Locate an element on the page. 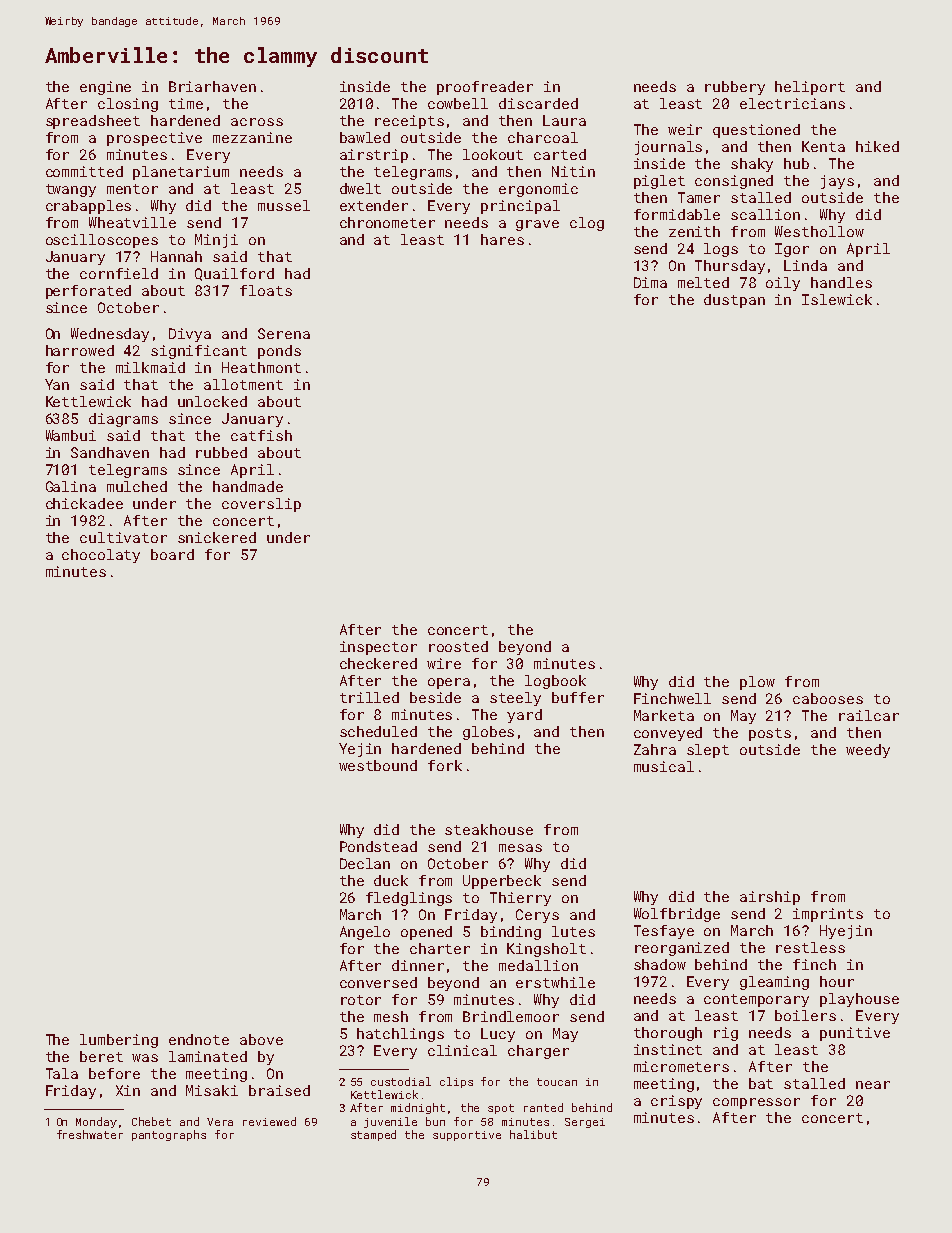 This page has height=1233, width=952. punitive is located at coordinates (855, 1034).
